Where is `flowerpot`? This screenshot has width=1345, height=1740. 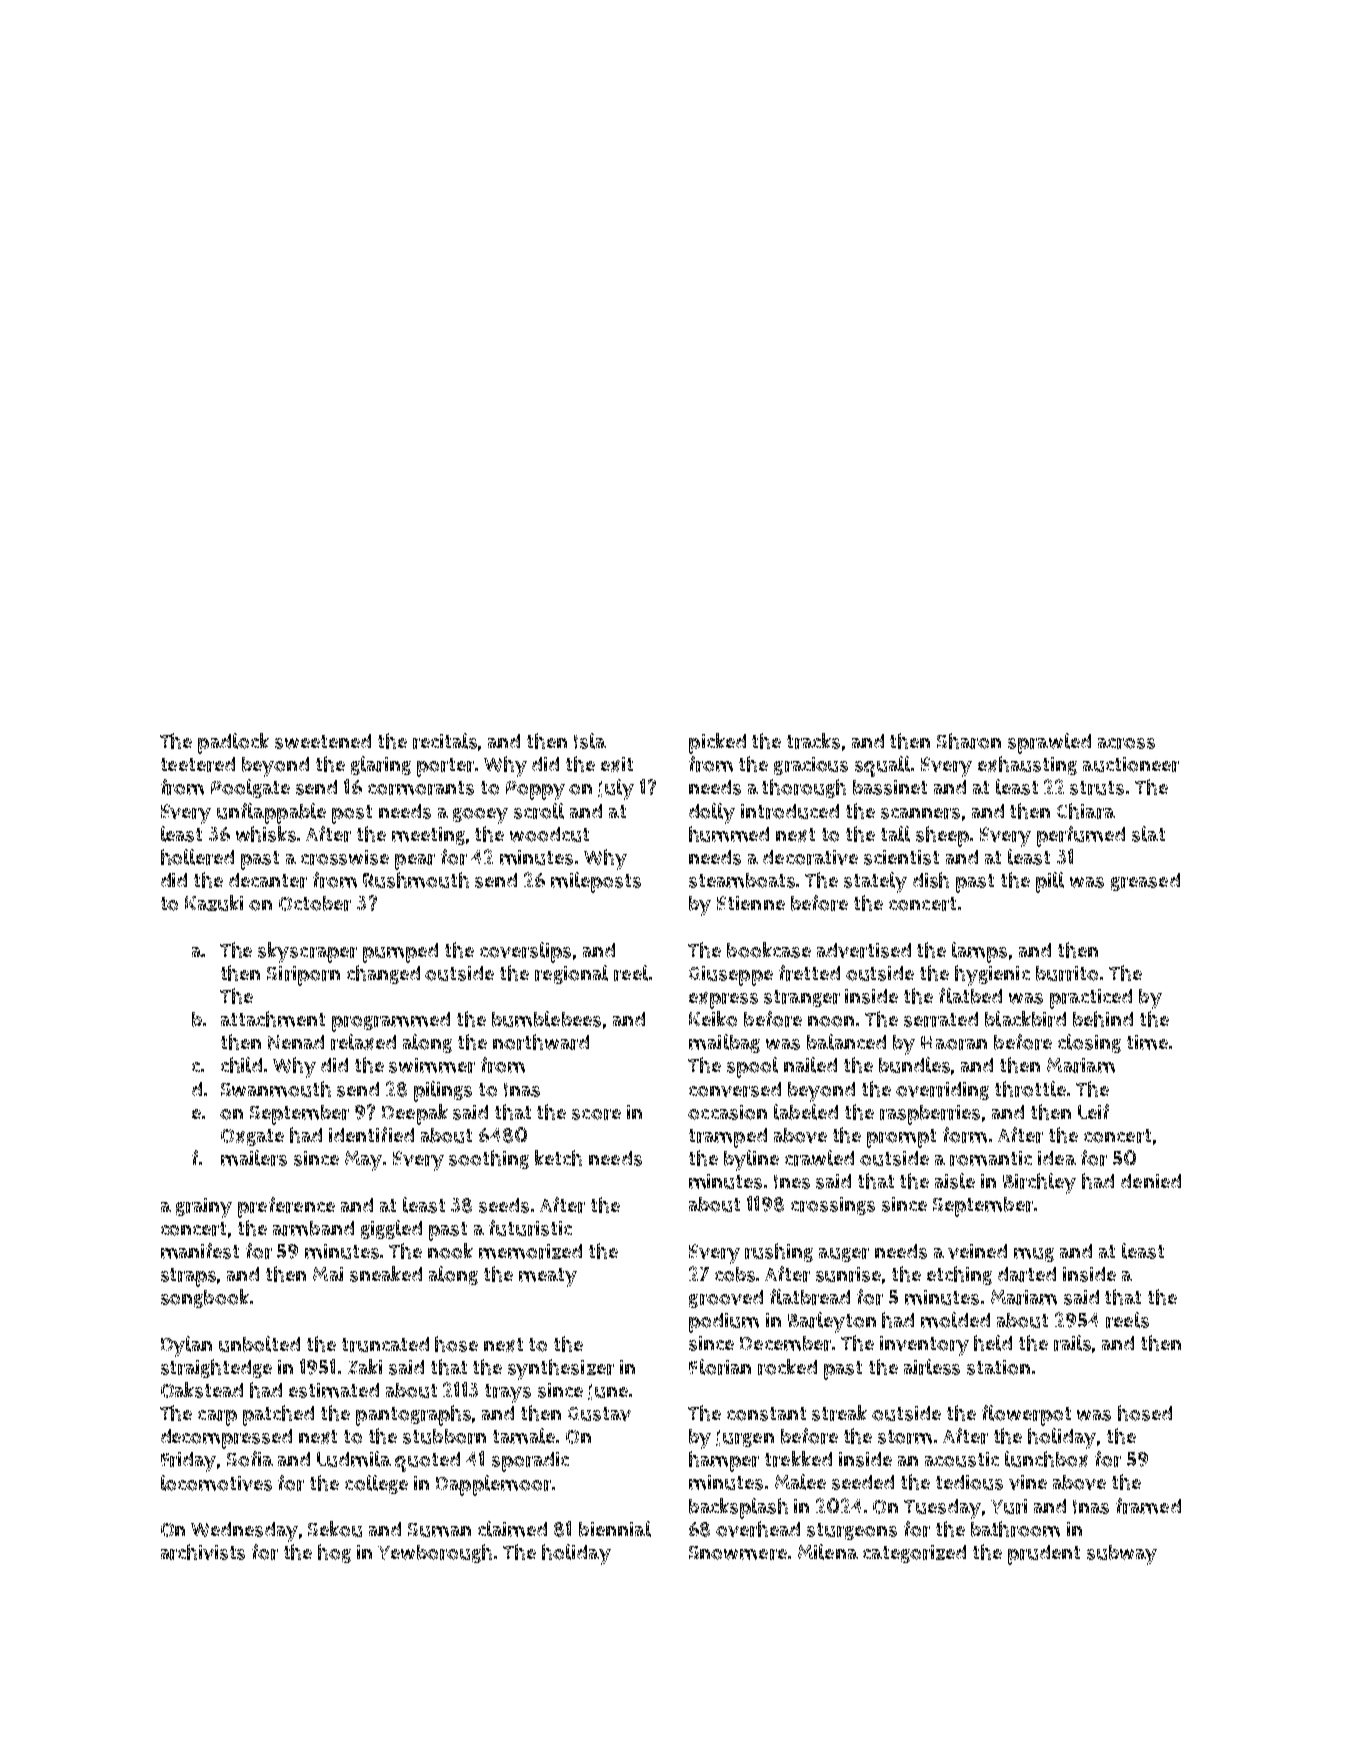 flowerpot is located at coordinates (1026, 1415).
